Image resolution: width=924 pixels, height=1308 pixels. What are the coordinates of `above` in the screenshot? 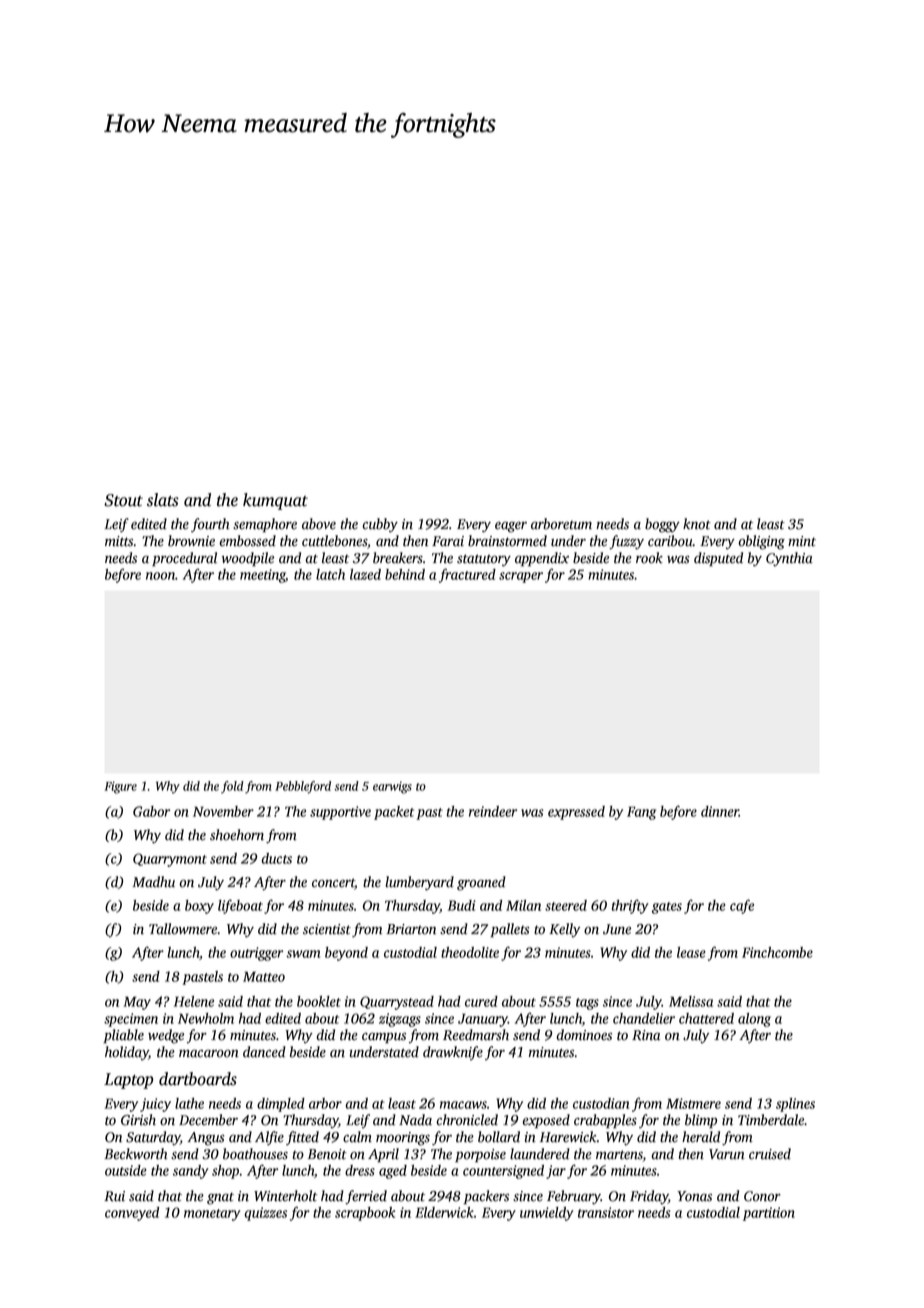 It's located at (319, 524).
